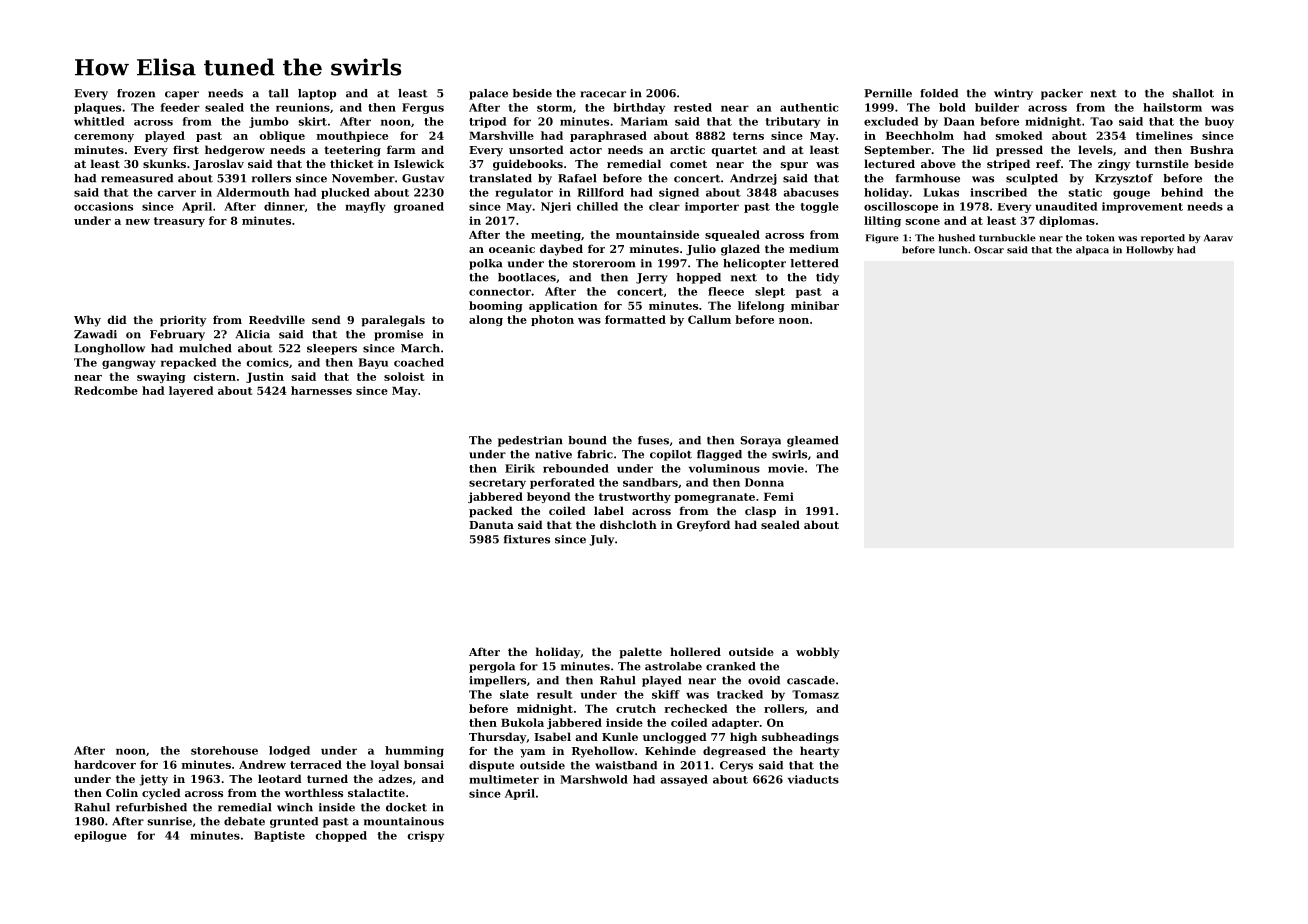  Describe the element at coordinates (552, 320) in the screenshot. I see `photon` at that location.
